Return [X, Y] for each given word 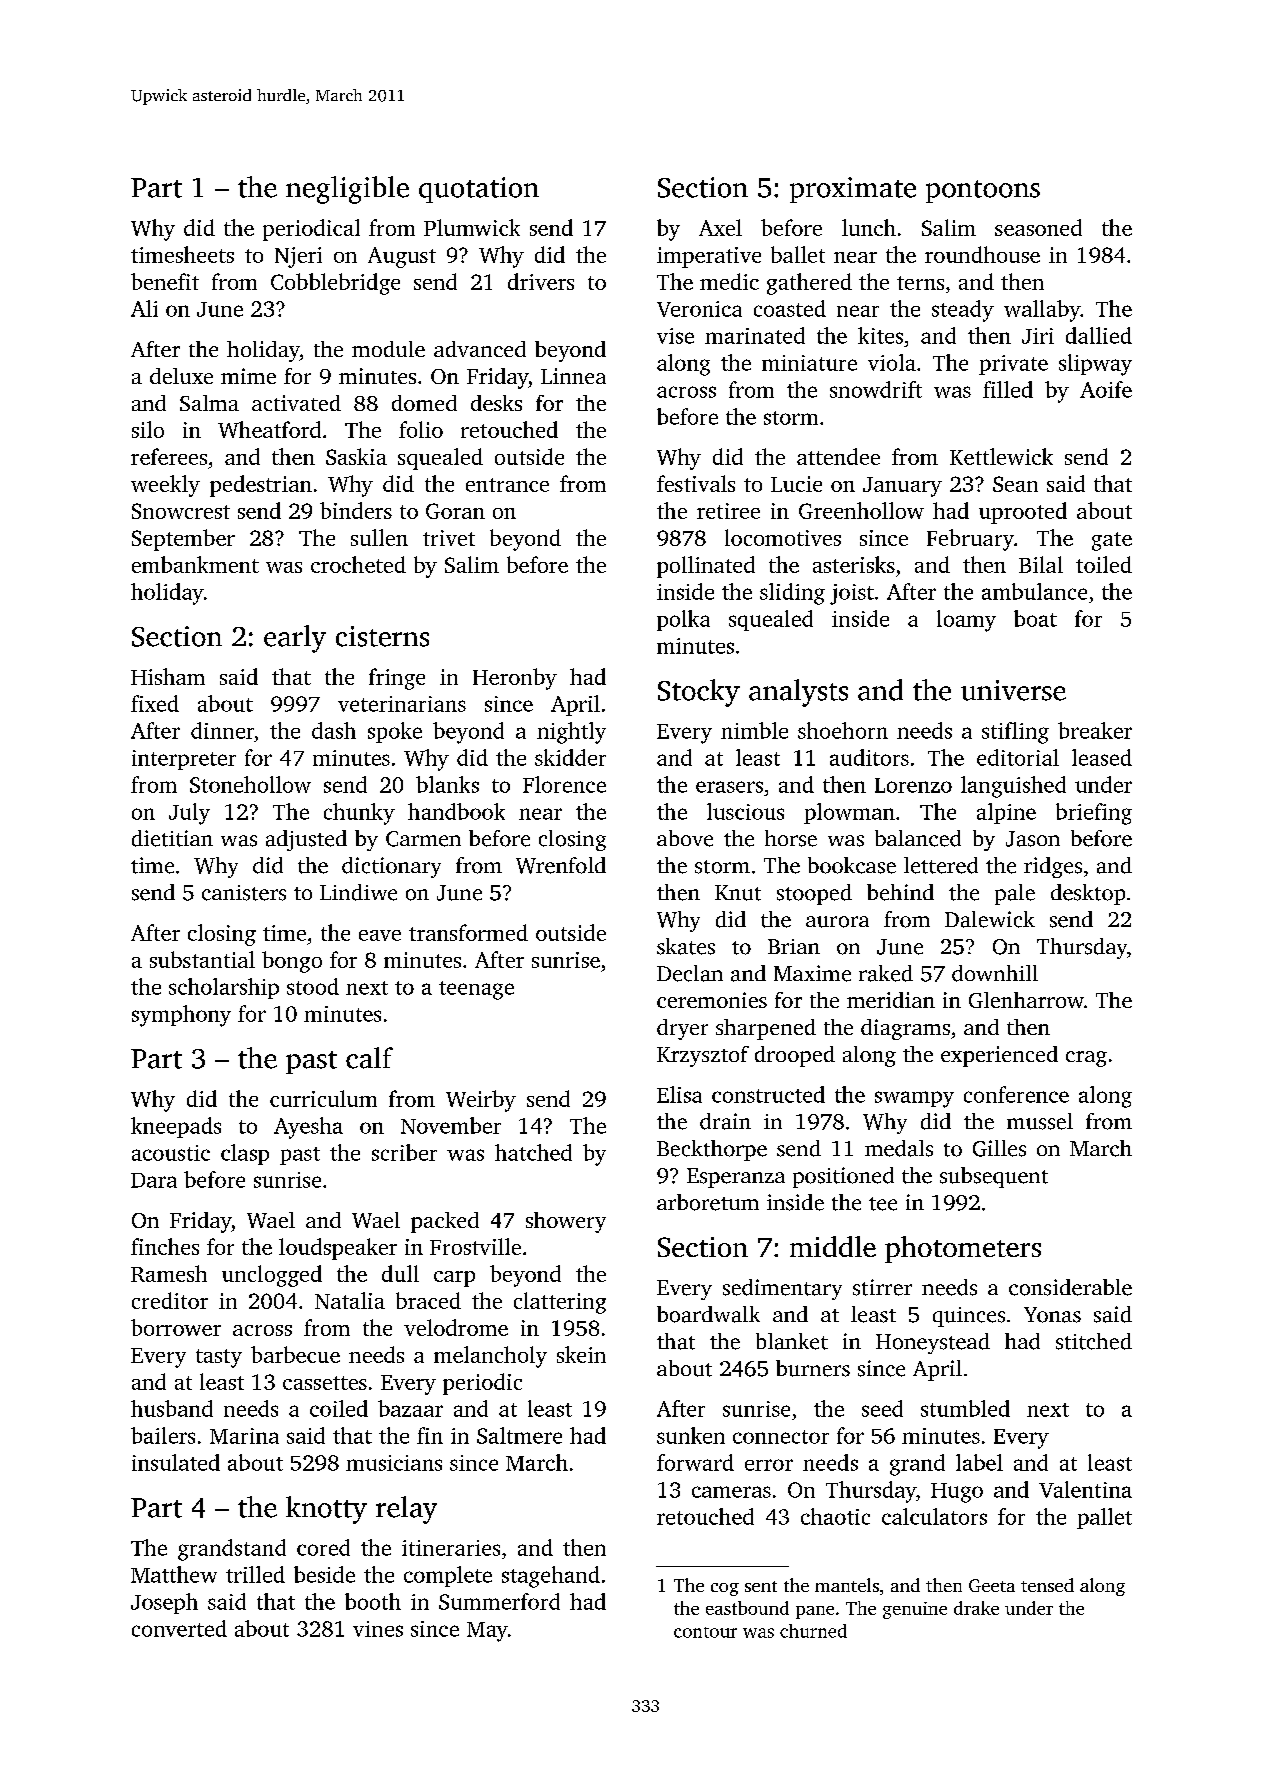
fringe [397, 679]
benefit [165, 281]
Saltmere [519, 1435]
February [970, 540]
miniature [809, 363]
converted [179, 1628]
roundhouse [982, 254]
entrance [507, 485]
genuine [915, 1610]
